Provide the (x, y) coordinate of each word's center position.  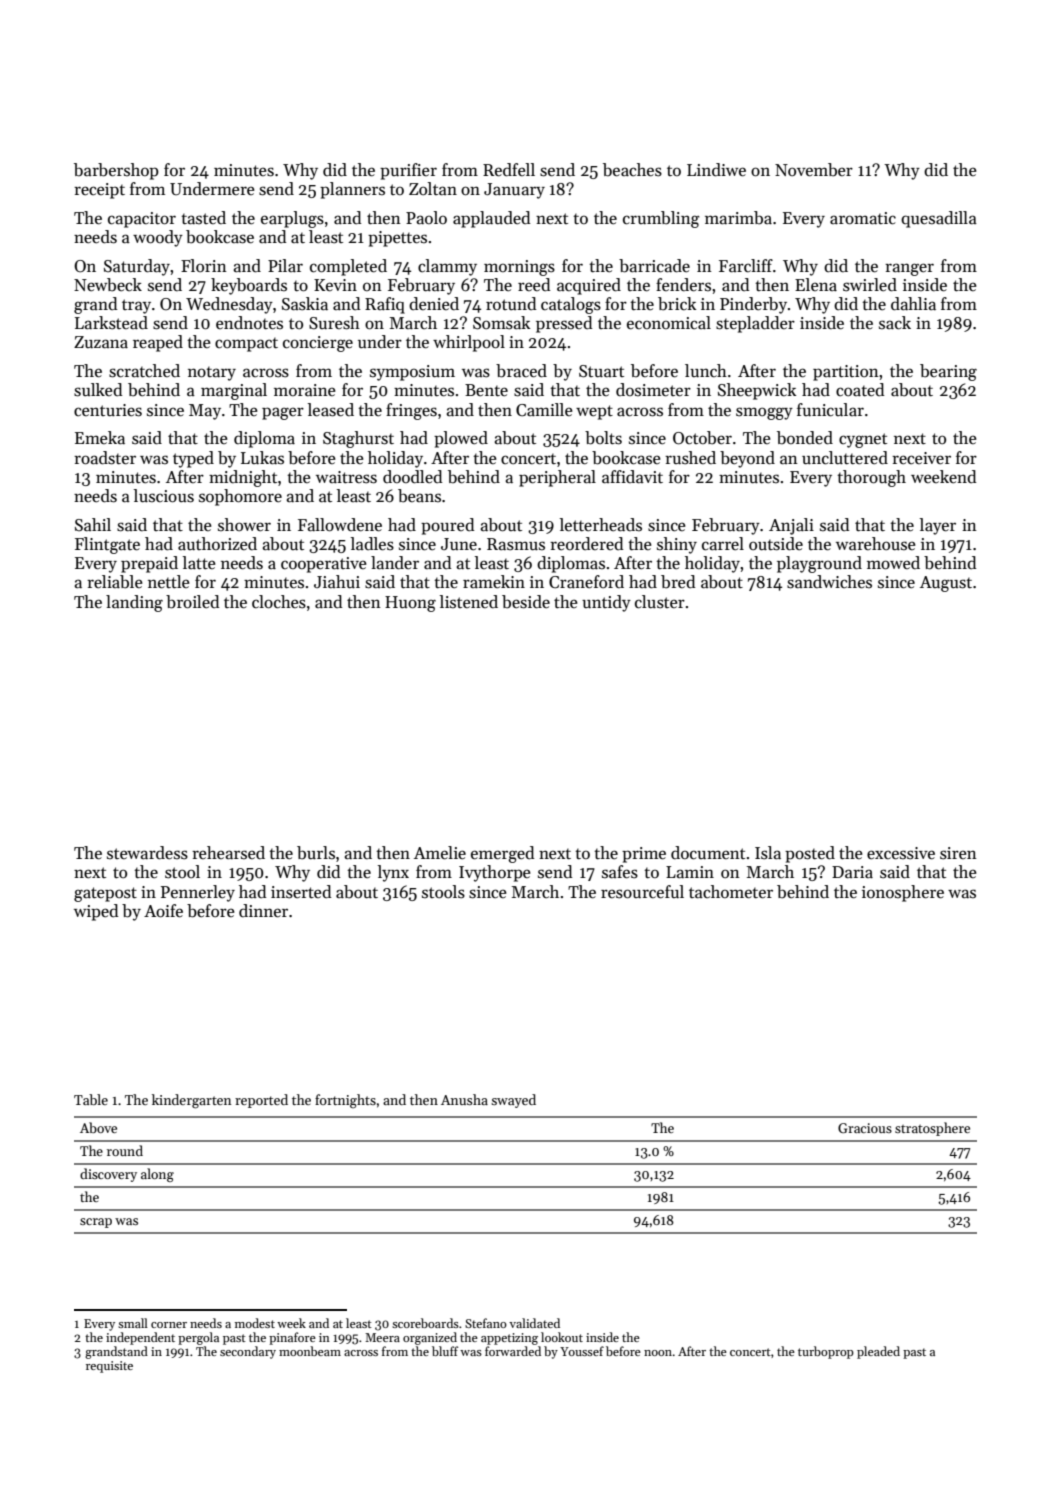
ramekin (494, 582)
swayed (513, 1101)
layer (938, 526)
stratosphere (932, 1129)
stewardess (147, 853)
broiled (193, 602)
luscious (164, 496)
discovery (108, 1175)
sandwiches (829, 582)
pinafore (292, 1338)
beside (526, 602)
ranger (909, 269)
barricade (654, 266)
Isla (768, 853)
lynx (393, 873)
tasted (203, 218)
